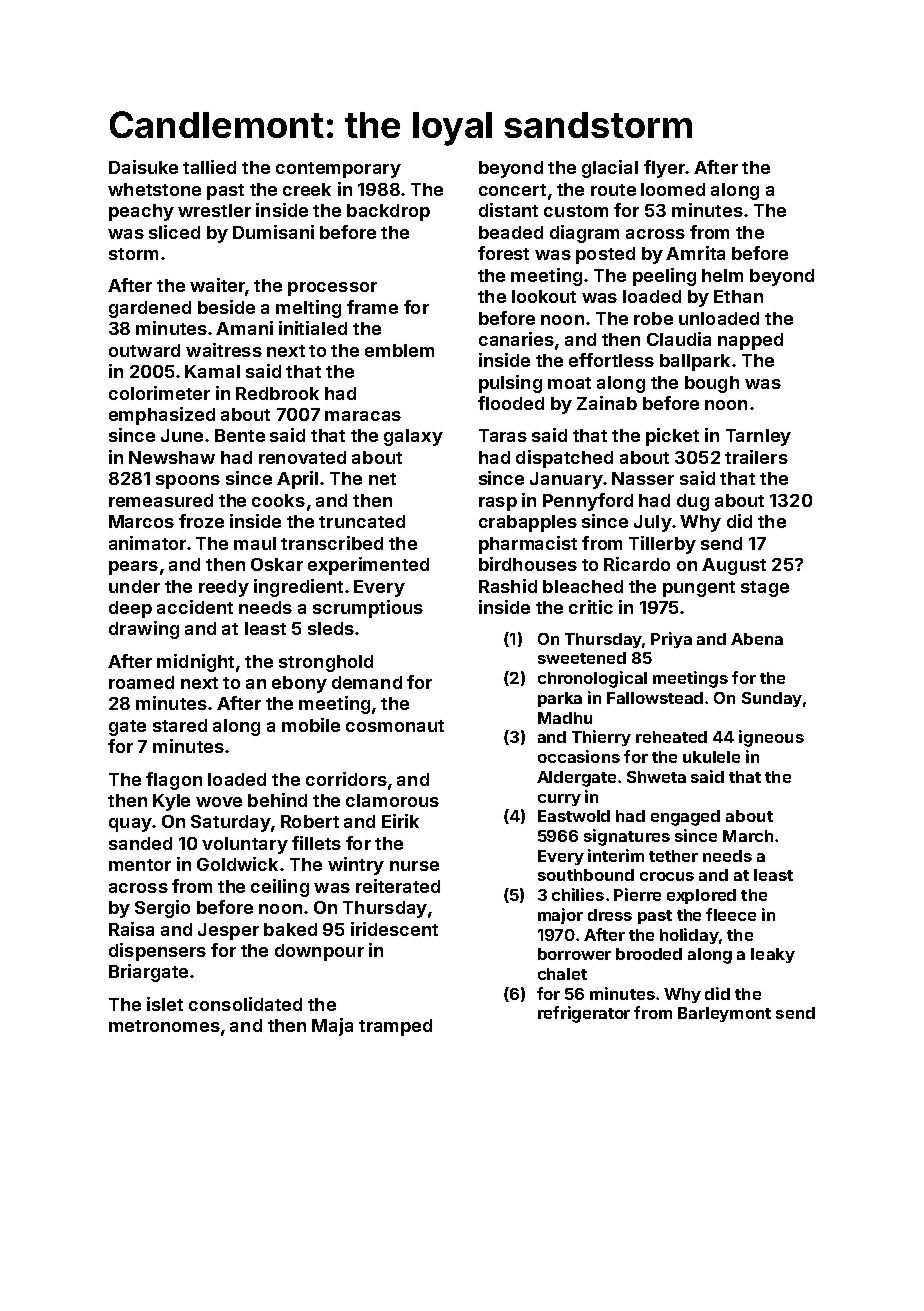  I want to click on dispatched, so click(564, 459).
